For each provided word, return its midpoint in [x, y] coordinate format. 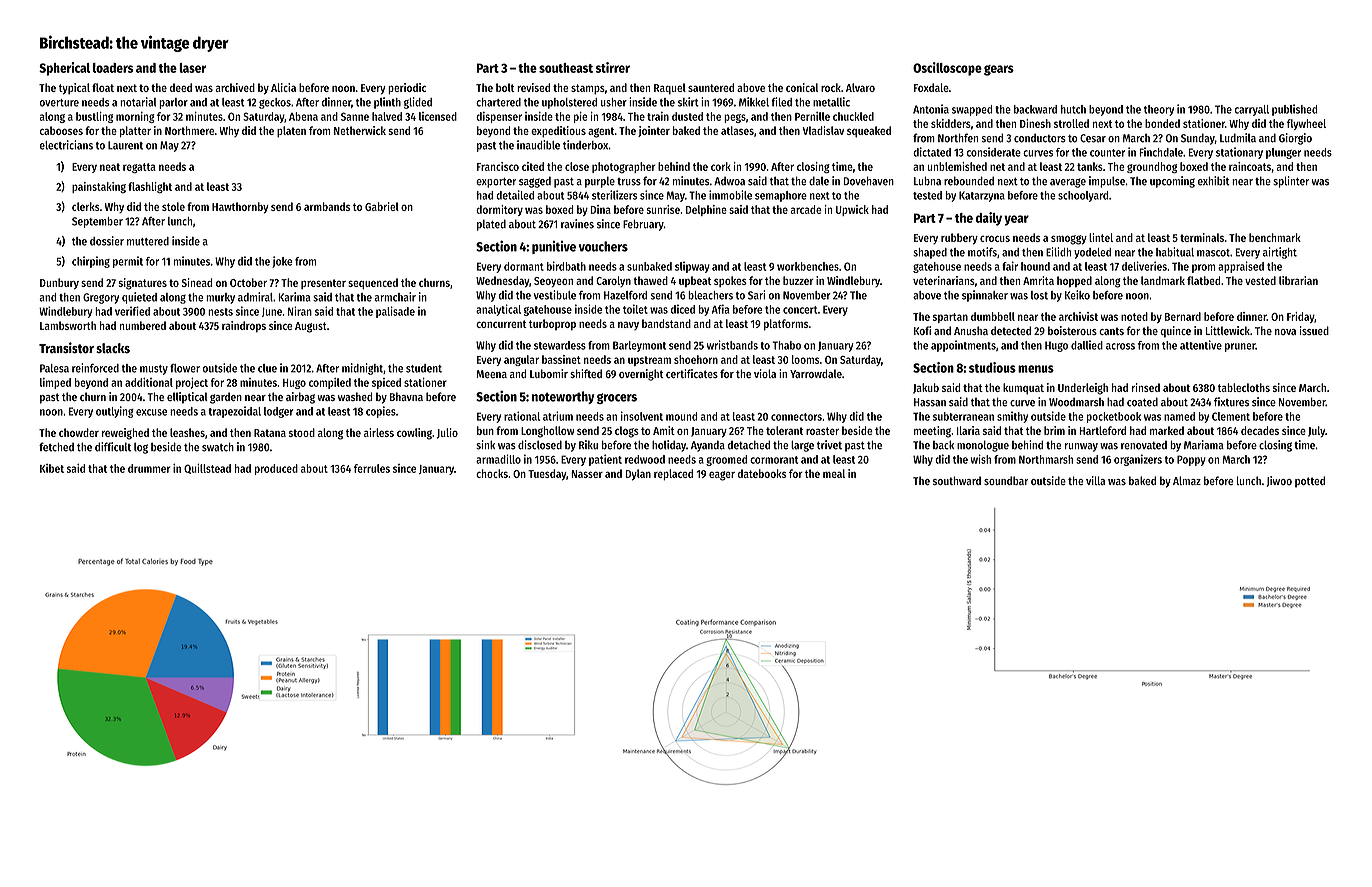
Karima [294, 297]
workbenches [808, 266]
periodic [407, 89]
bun [485, 430]
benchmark [1275, 237]
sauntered [711, 87]
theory [1159, 110]
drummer [149, 468]
